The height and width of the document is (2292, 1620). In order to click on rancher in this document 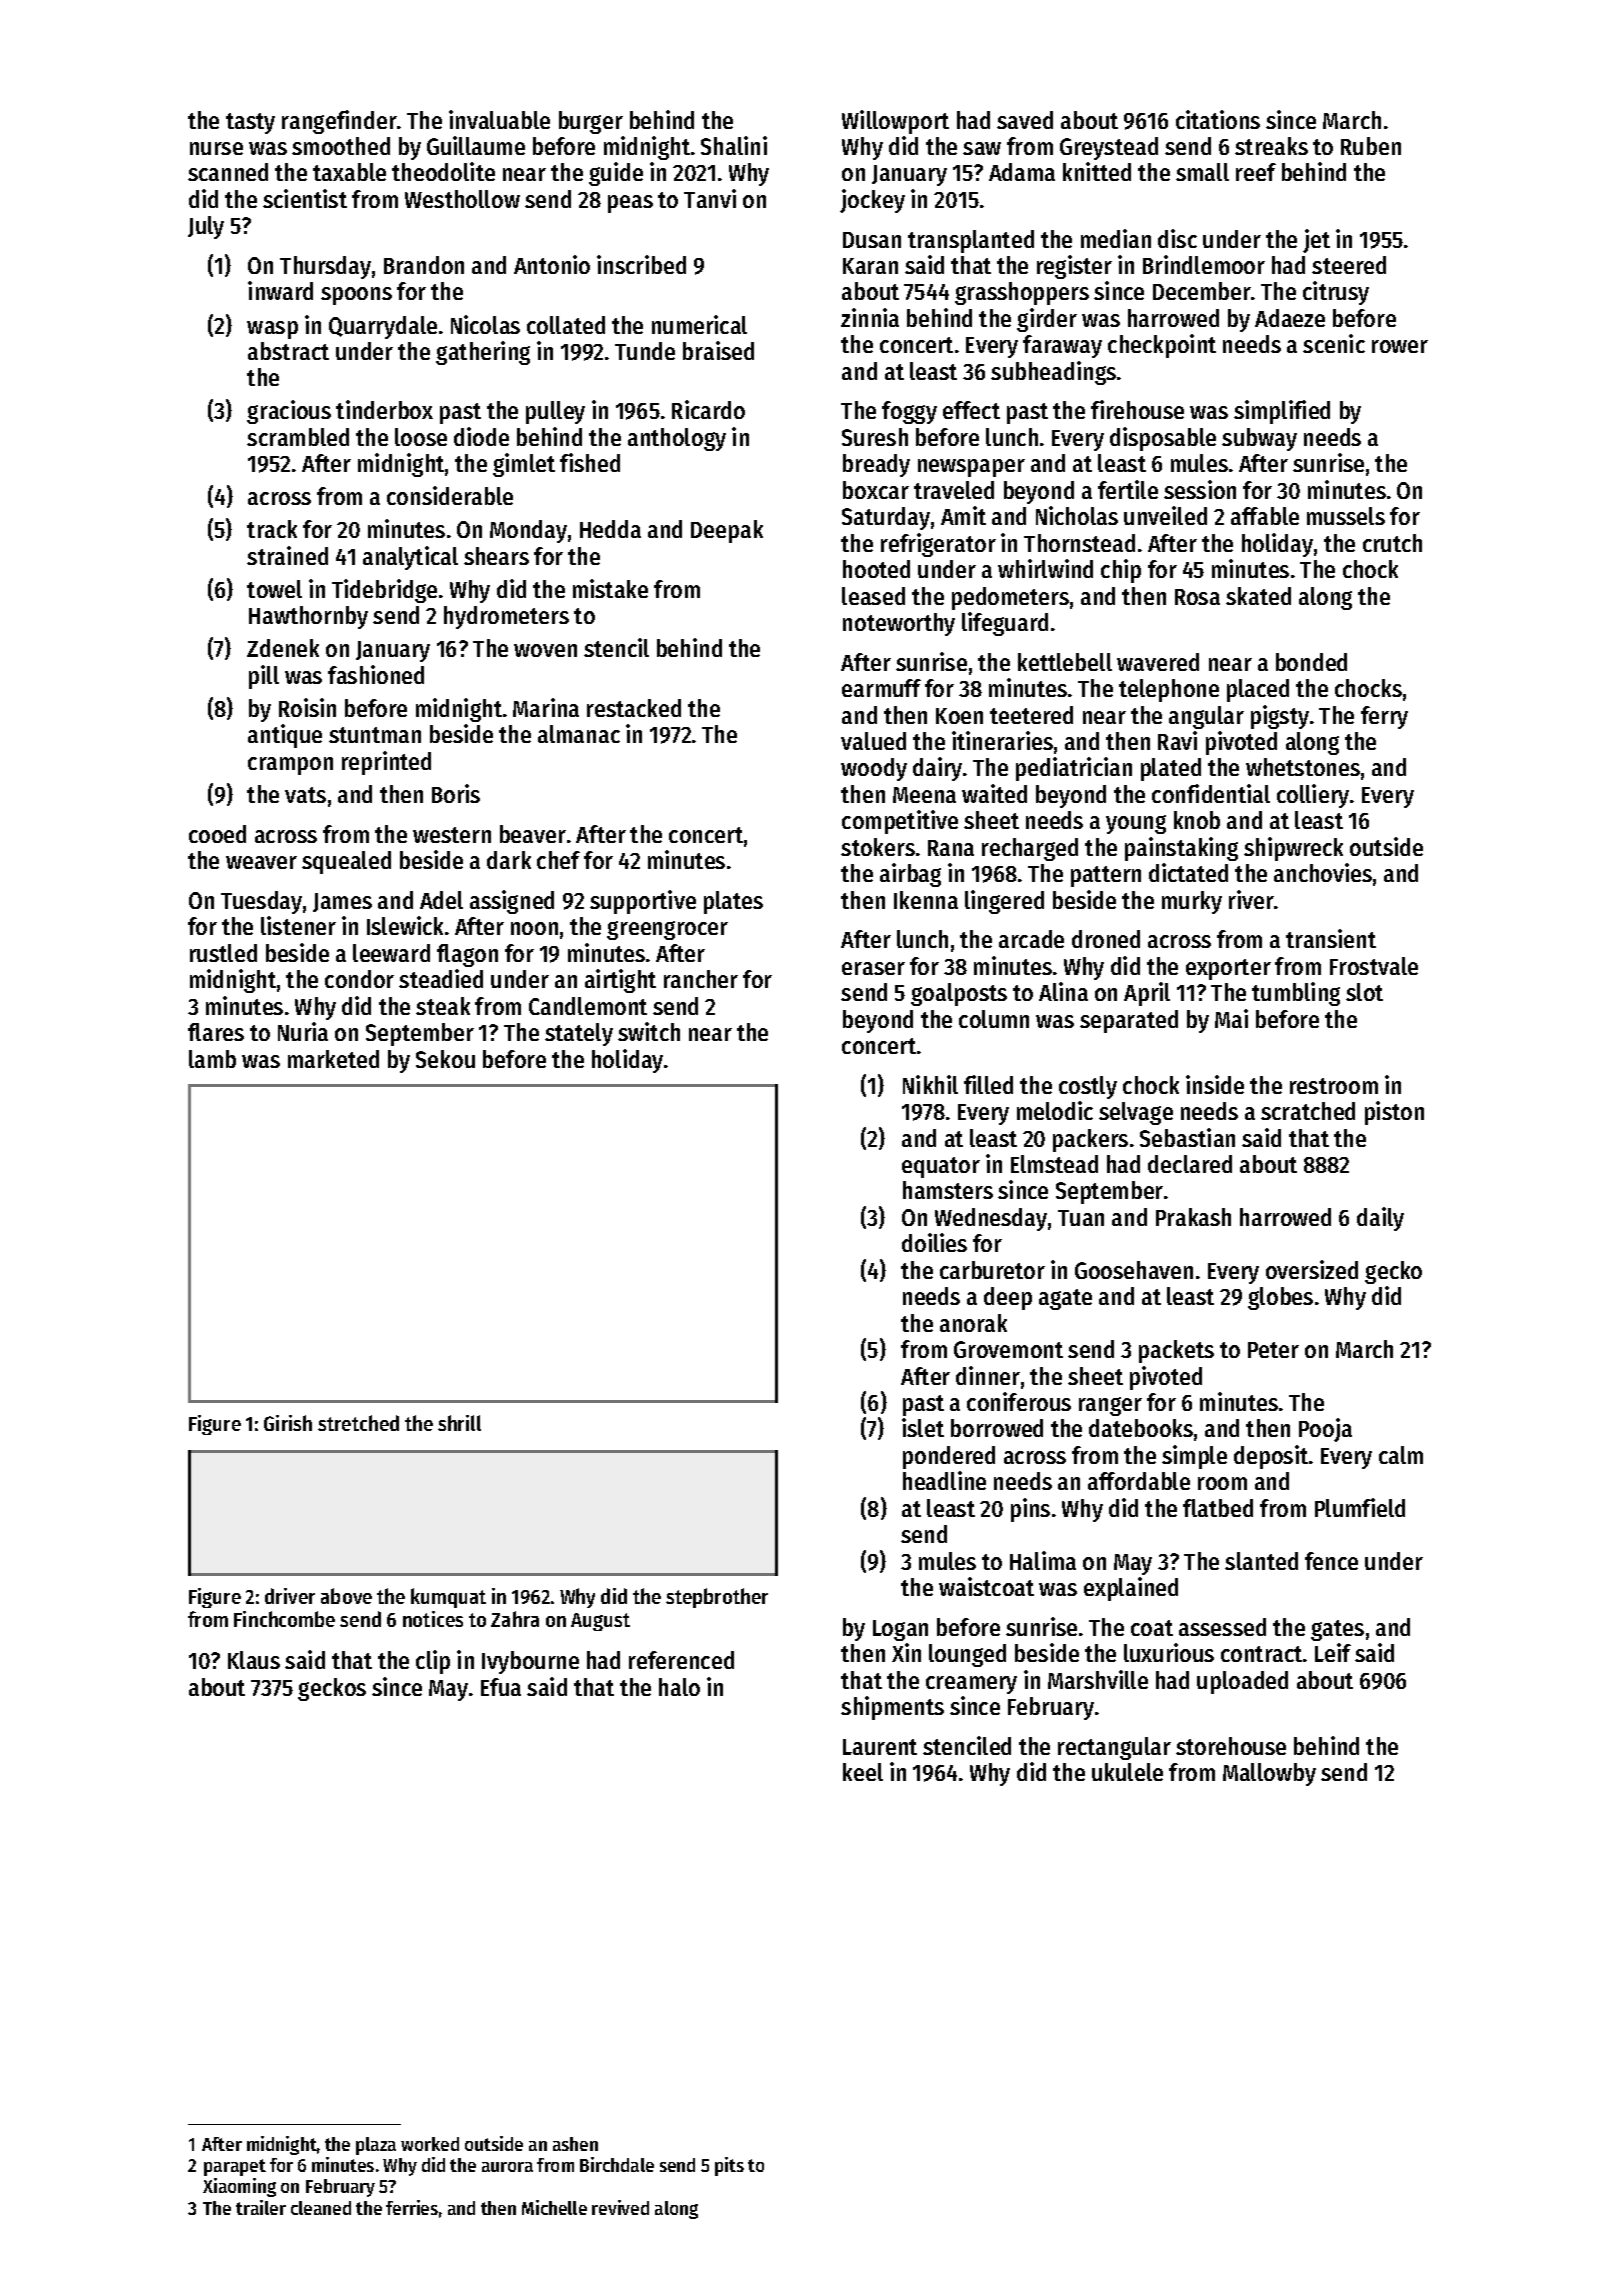, I will do `click(701, 979)`.
